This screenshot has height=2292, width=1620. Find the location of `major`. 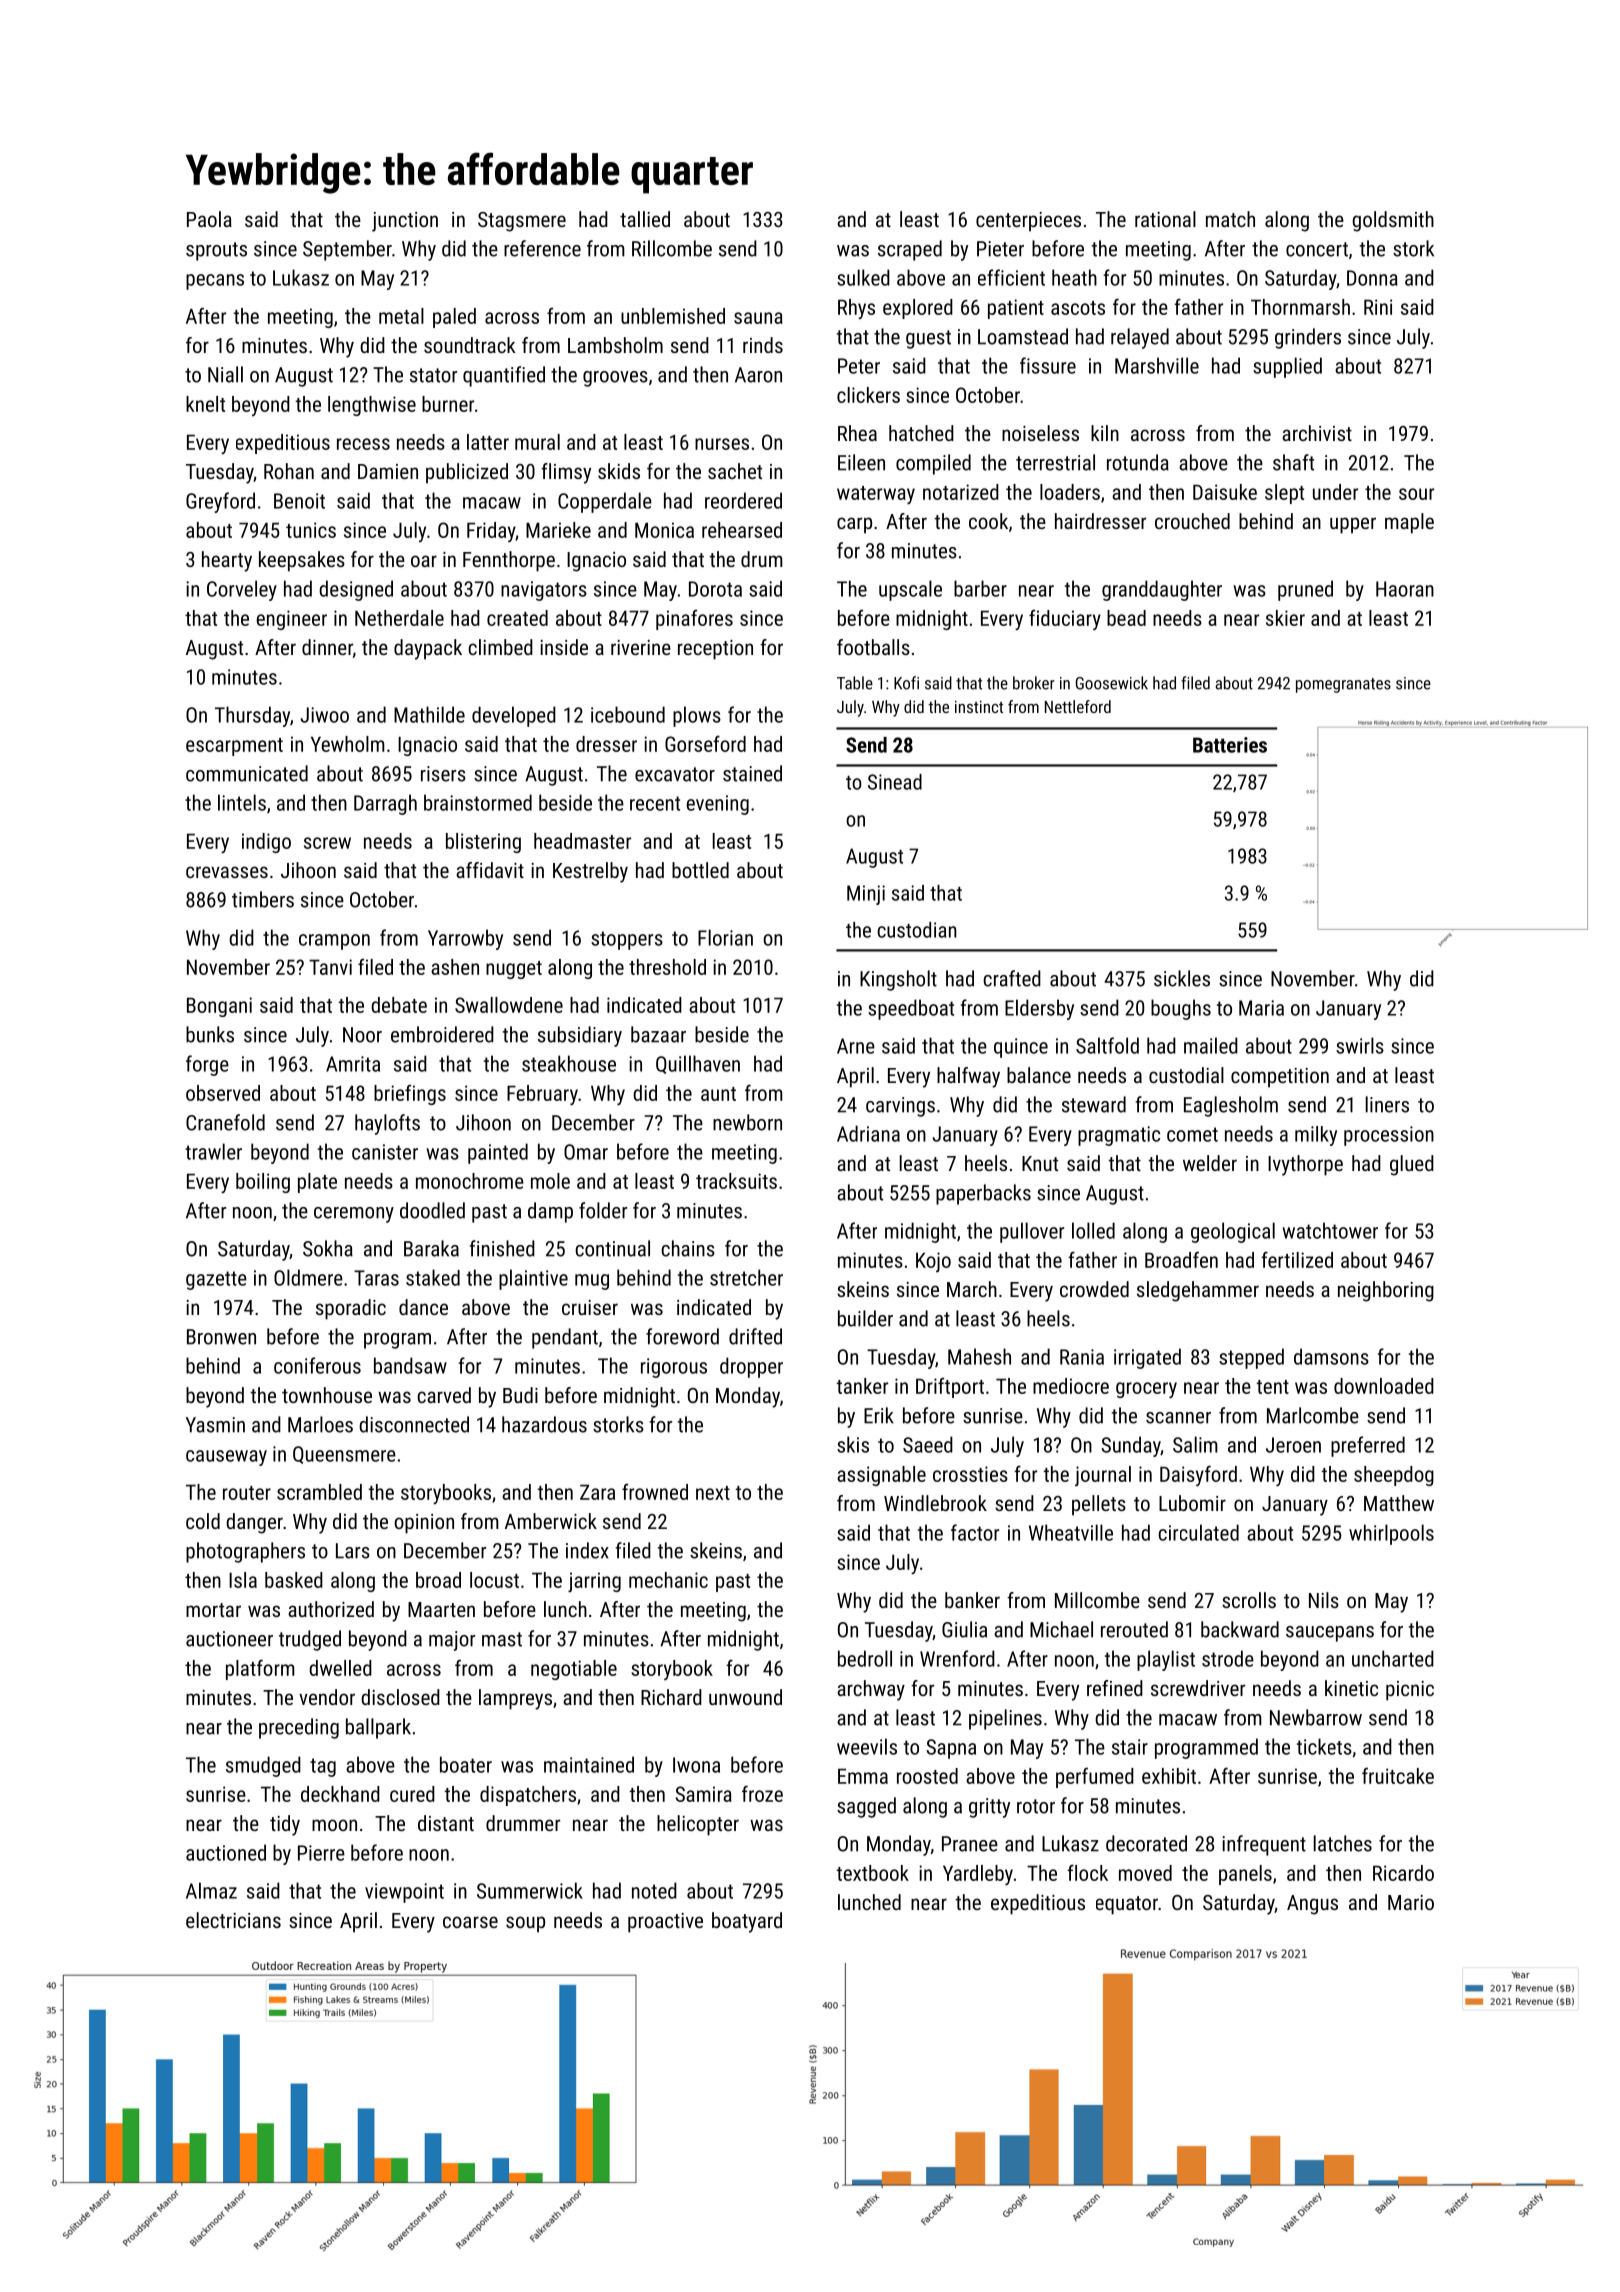

major is located at coordinates (452, 1641).
